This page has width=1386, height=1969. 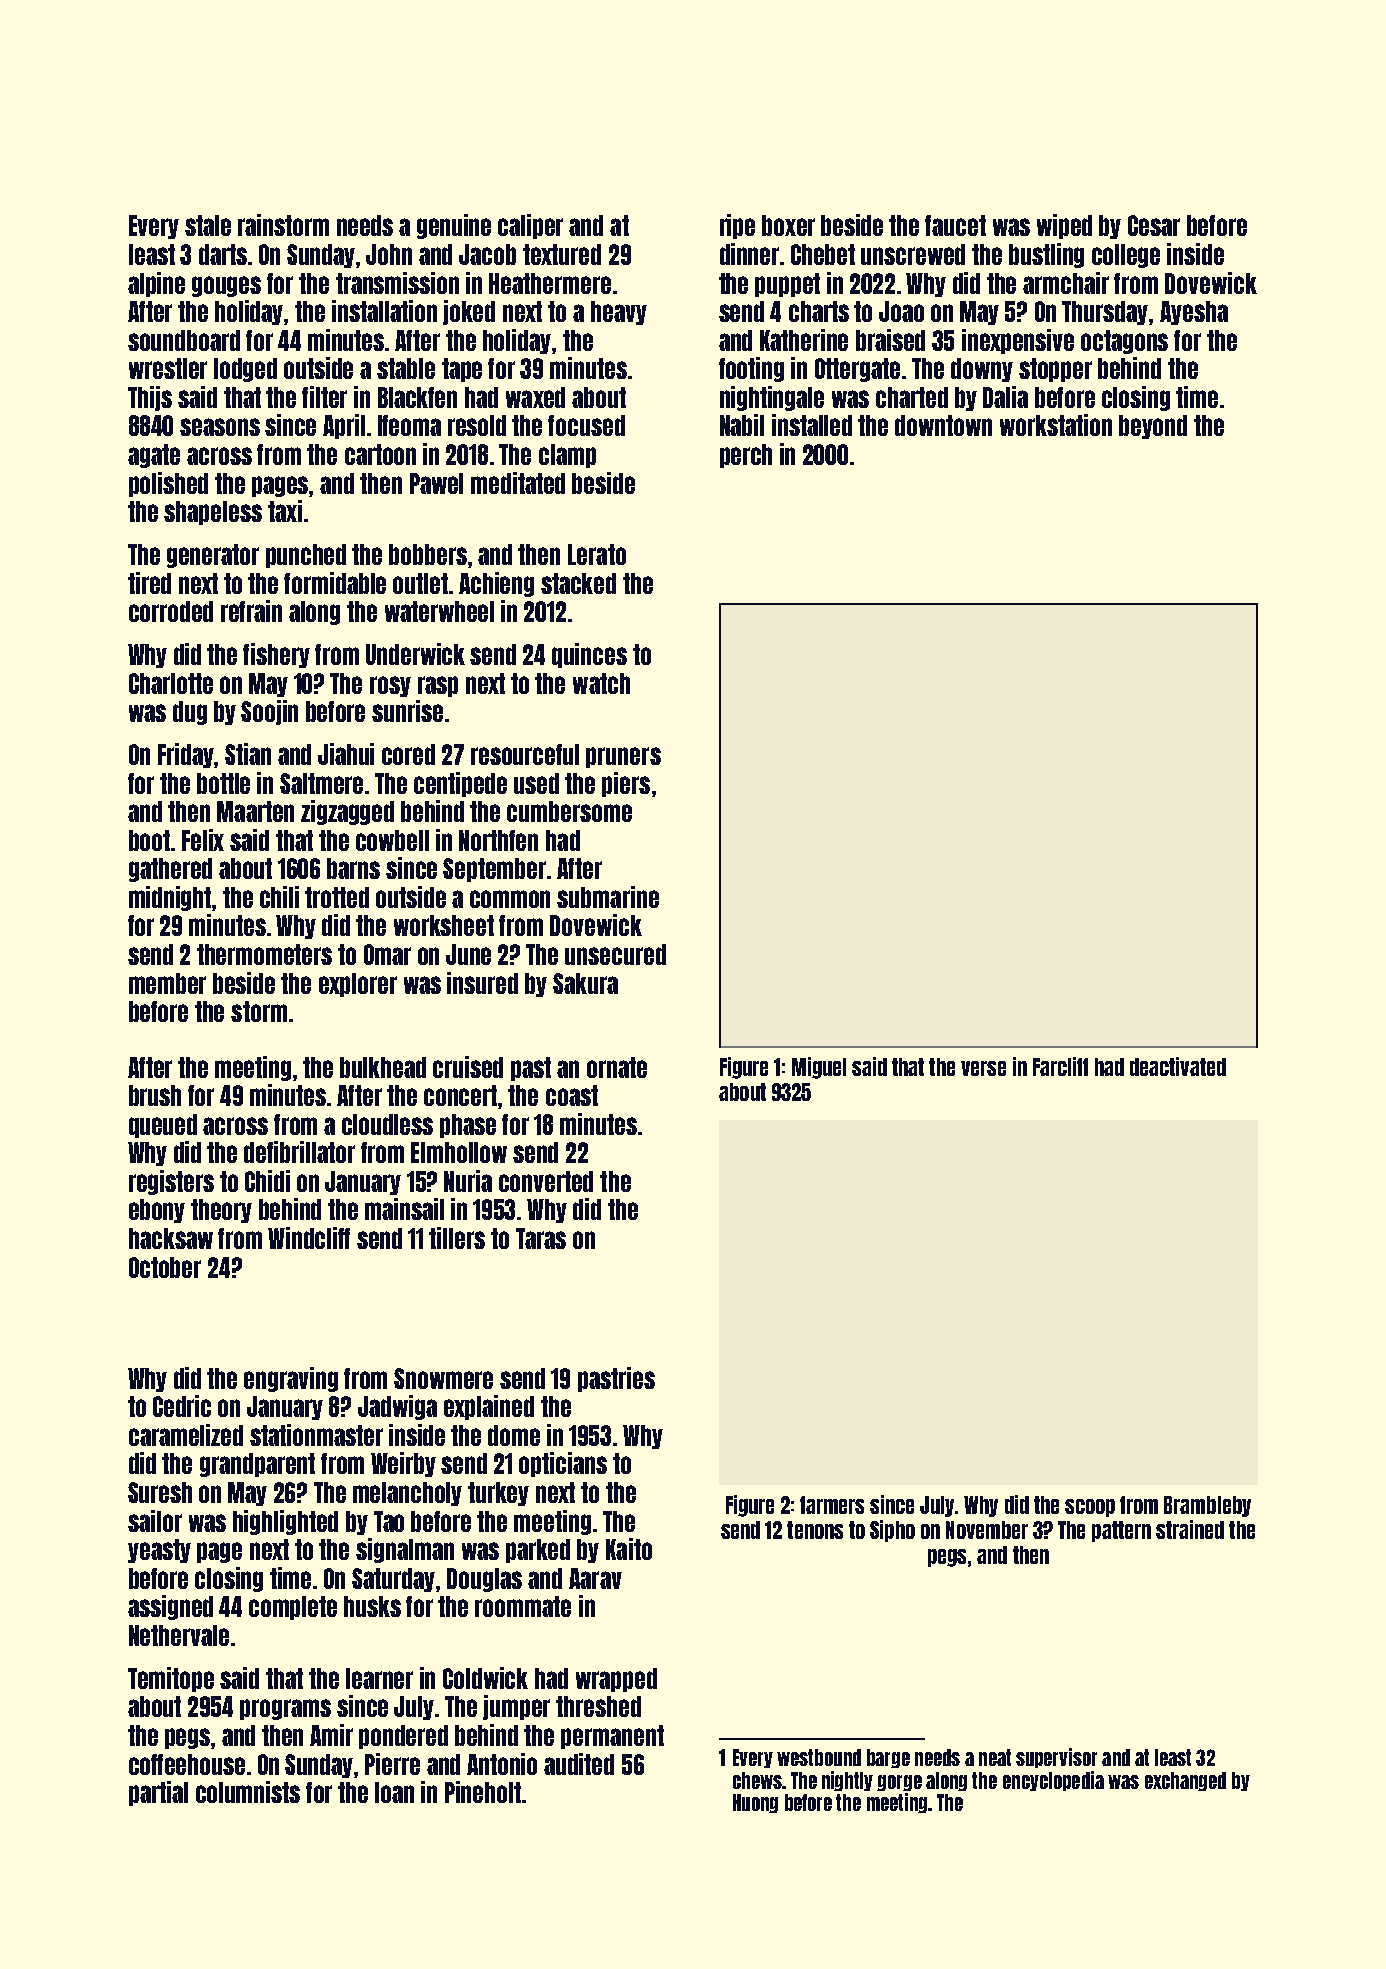 What do you see at coordinates (1178, 1066) in the page?
I see `deactivated` at bounding box center [1178, 1066].
